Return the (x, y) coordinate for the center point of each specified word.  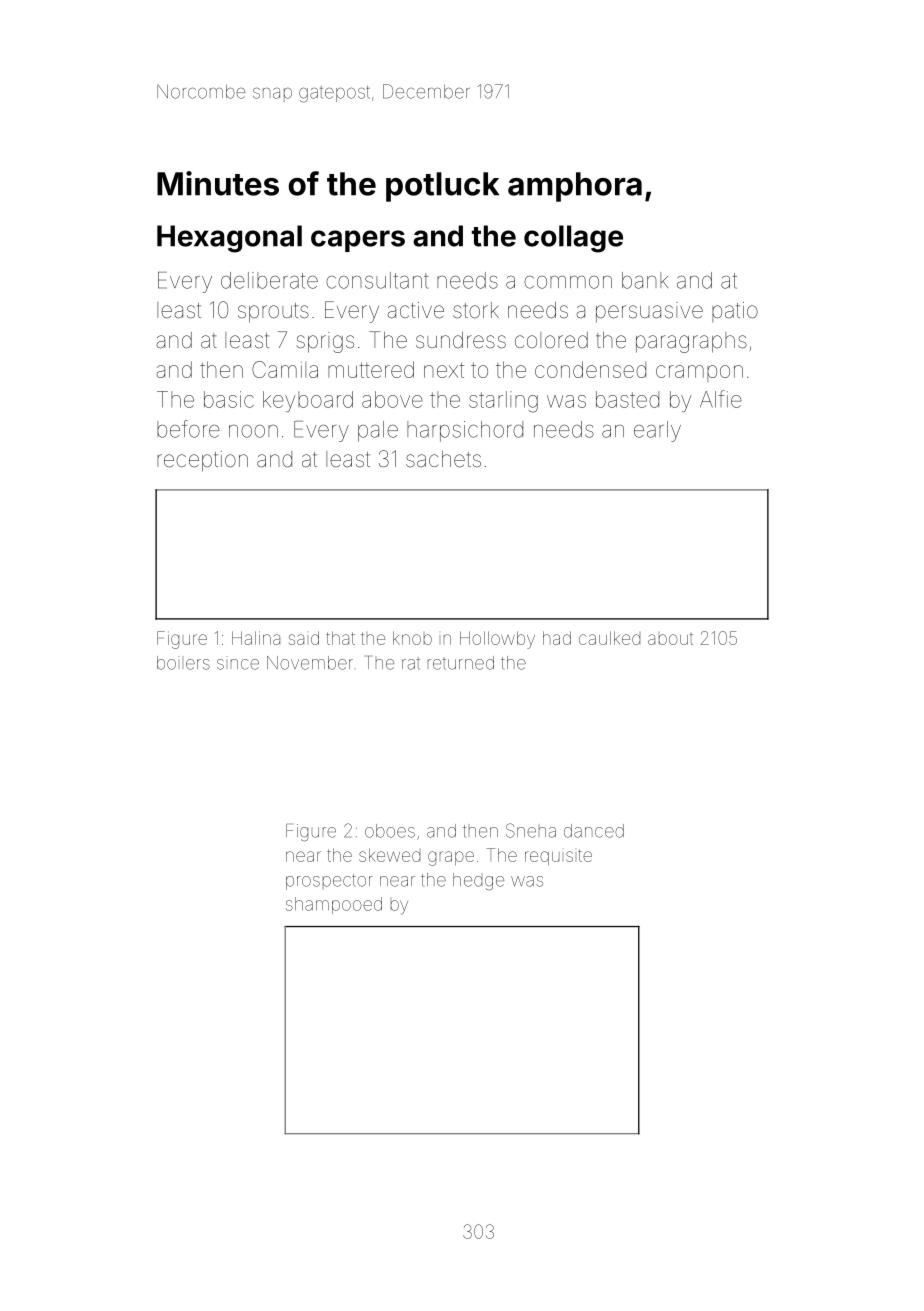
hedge (478, 881)
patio (735, 312)
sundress (461, 340)
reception (202, 461)
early (657, 431)
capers (358, 241)
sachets (443, 459)
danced (594, 831)
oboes (390, 831)
